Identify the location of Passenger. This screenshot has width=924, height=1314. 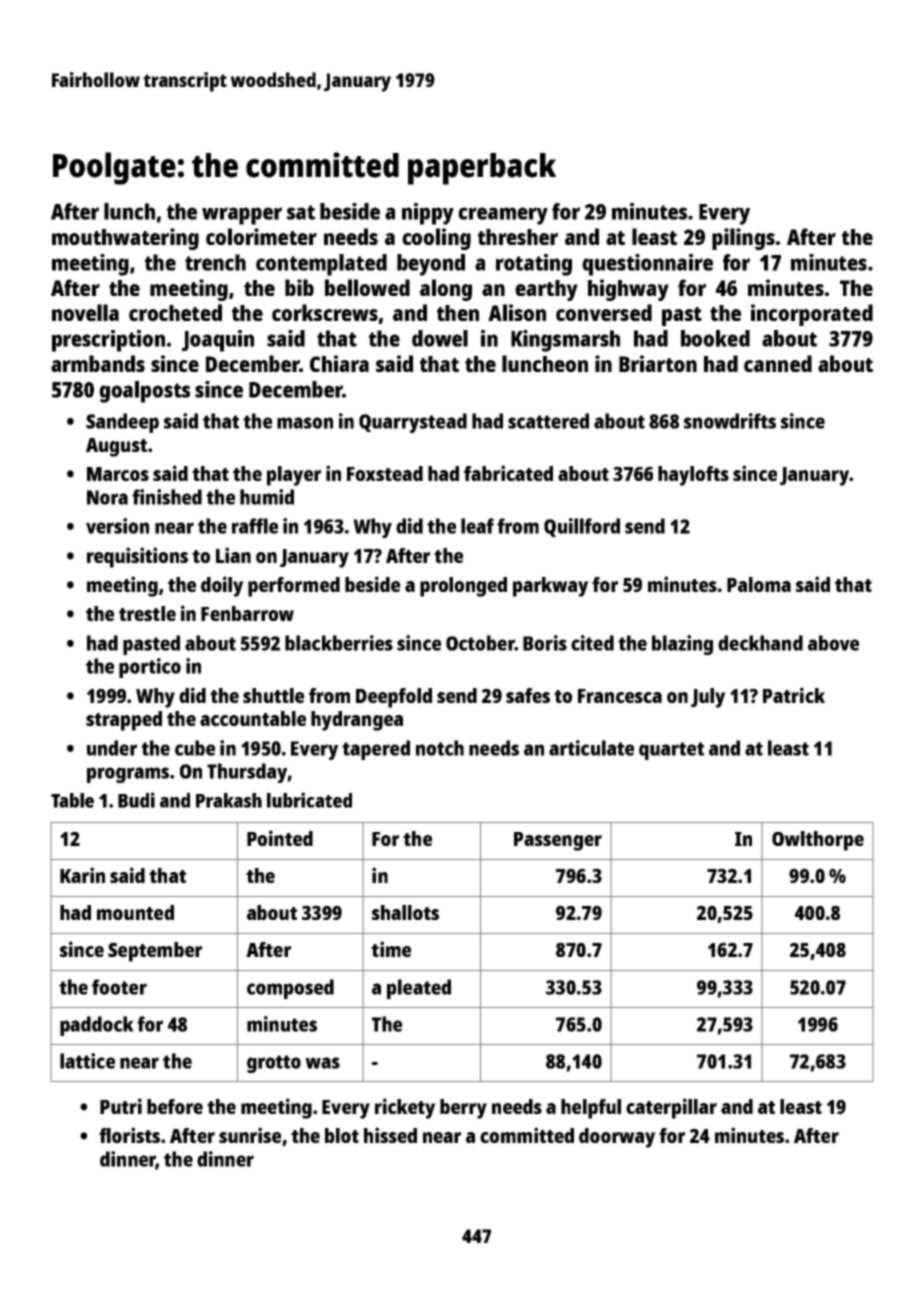
(558, 841).
